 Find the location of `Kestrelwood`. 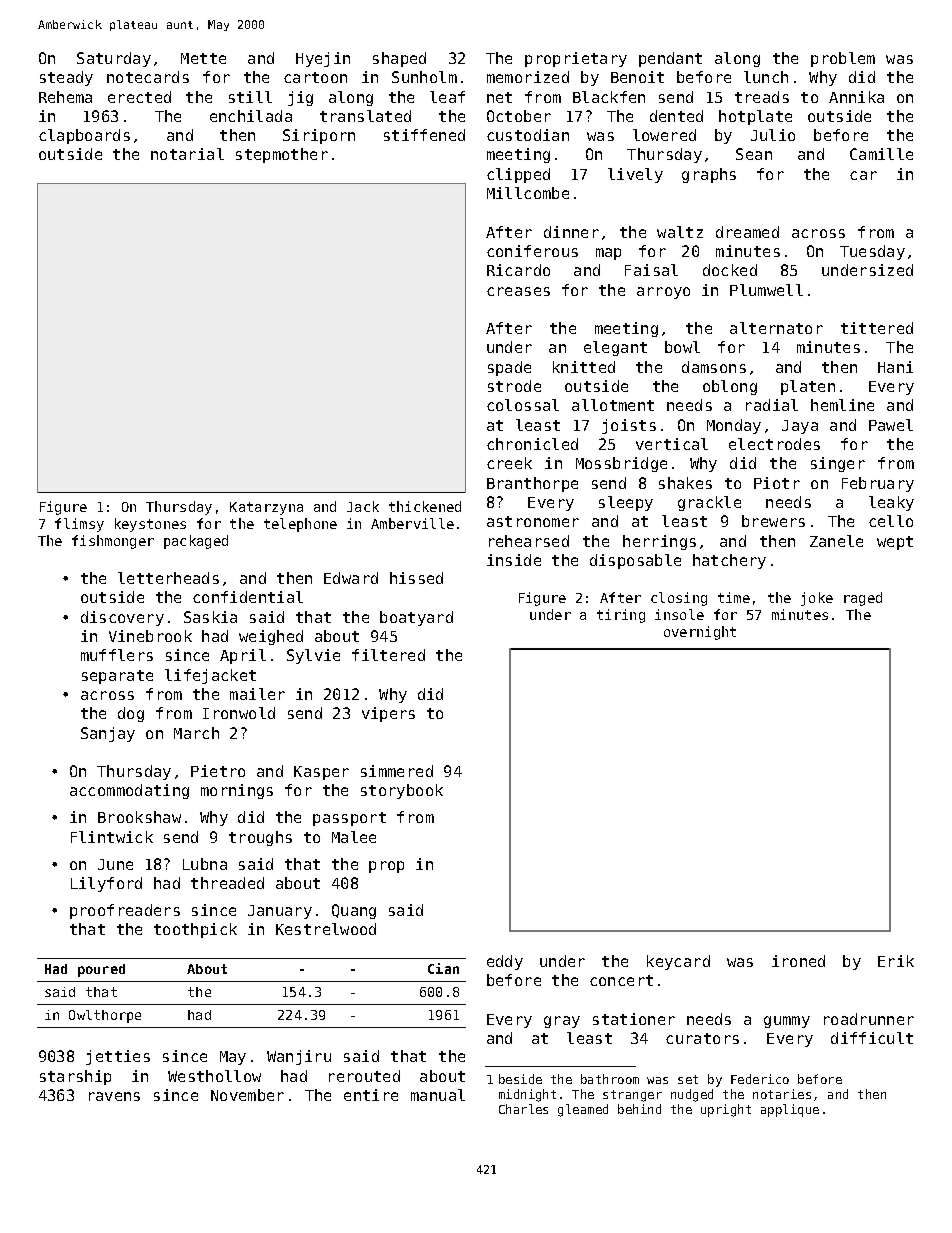

Kestrelwood is located at coordinates (326, 929).
